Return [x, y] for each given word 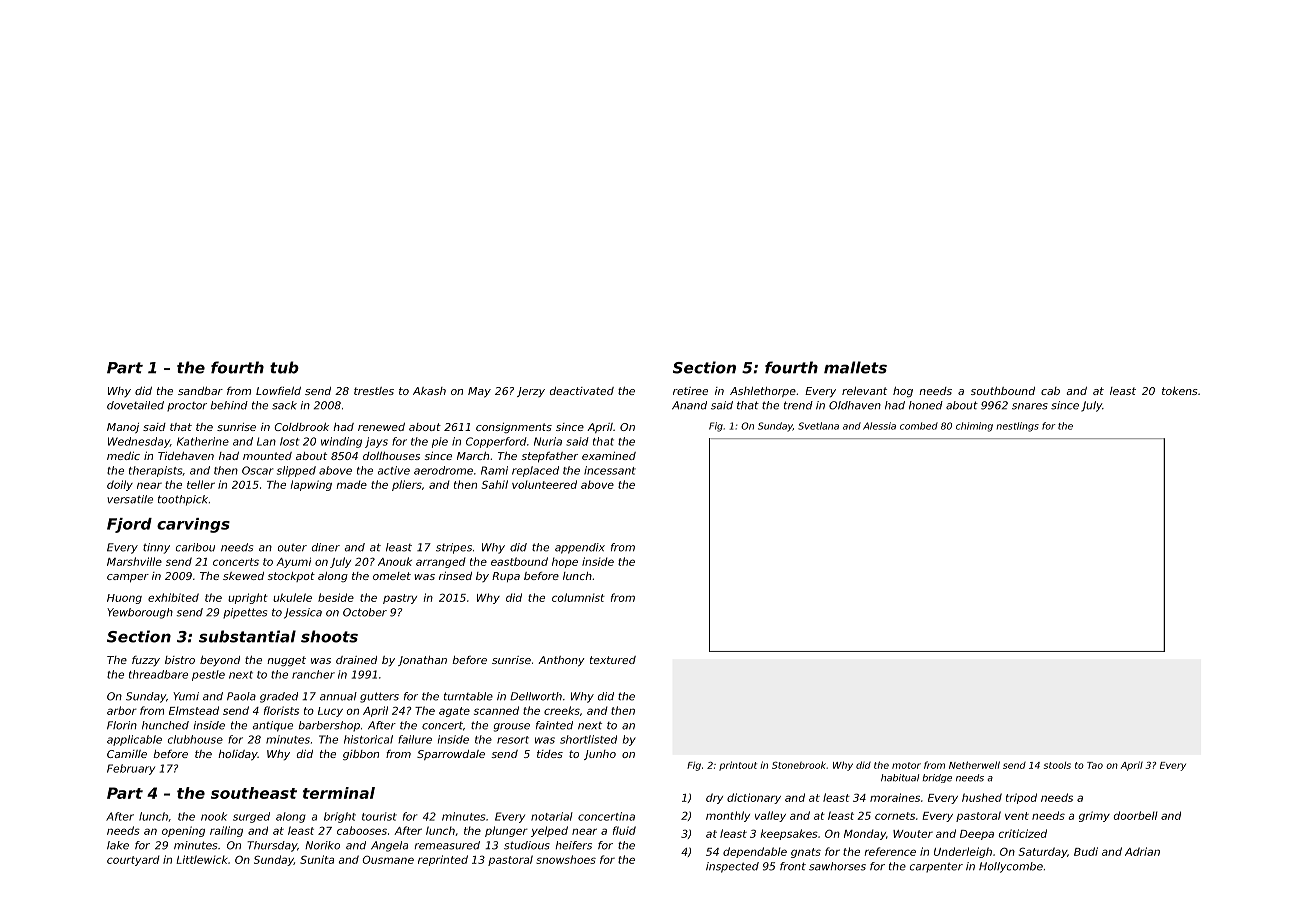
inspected [732, 867]
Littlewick [202, 859]
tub [284, 367]
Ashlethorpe [763, 392]
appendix [580, 548]
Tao [1095, 765]
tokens [1180, 391]
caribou [195, 547]
